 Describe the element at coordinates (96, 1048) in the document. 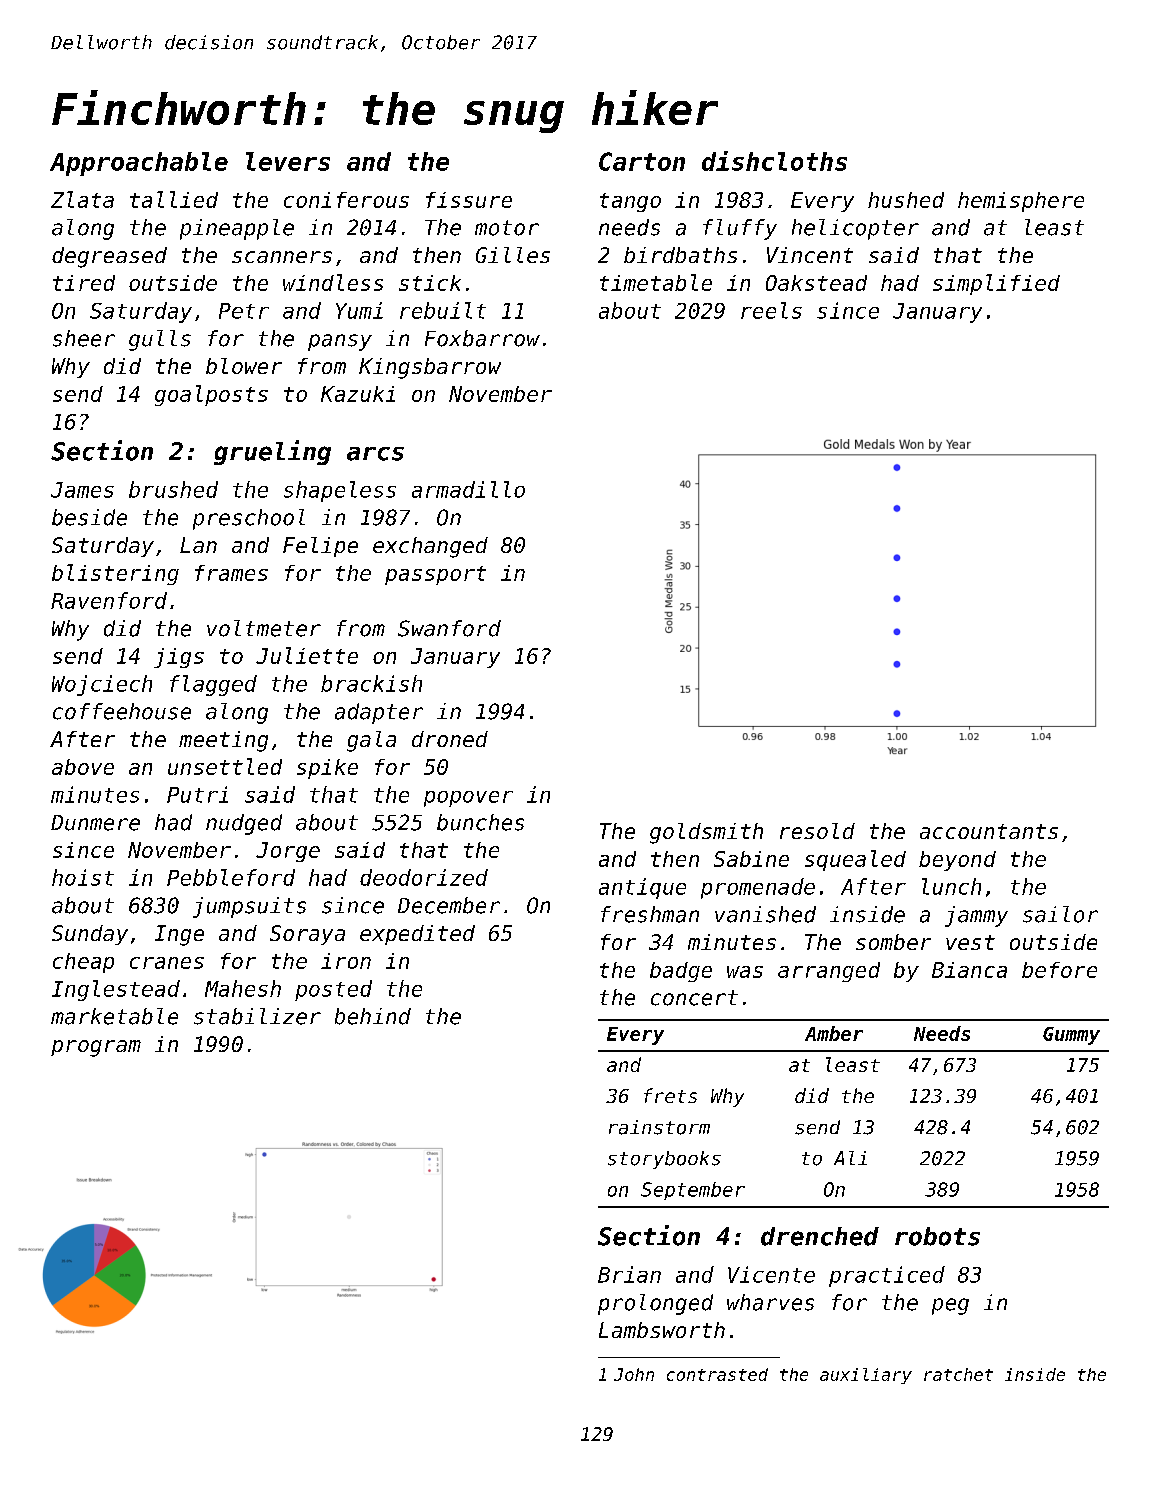

I see `program` at that location.
